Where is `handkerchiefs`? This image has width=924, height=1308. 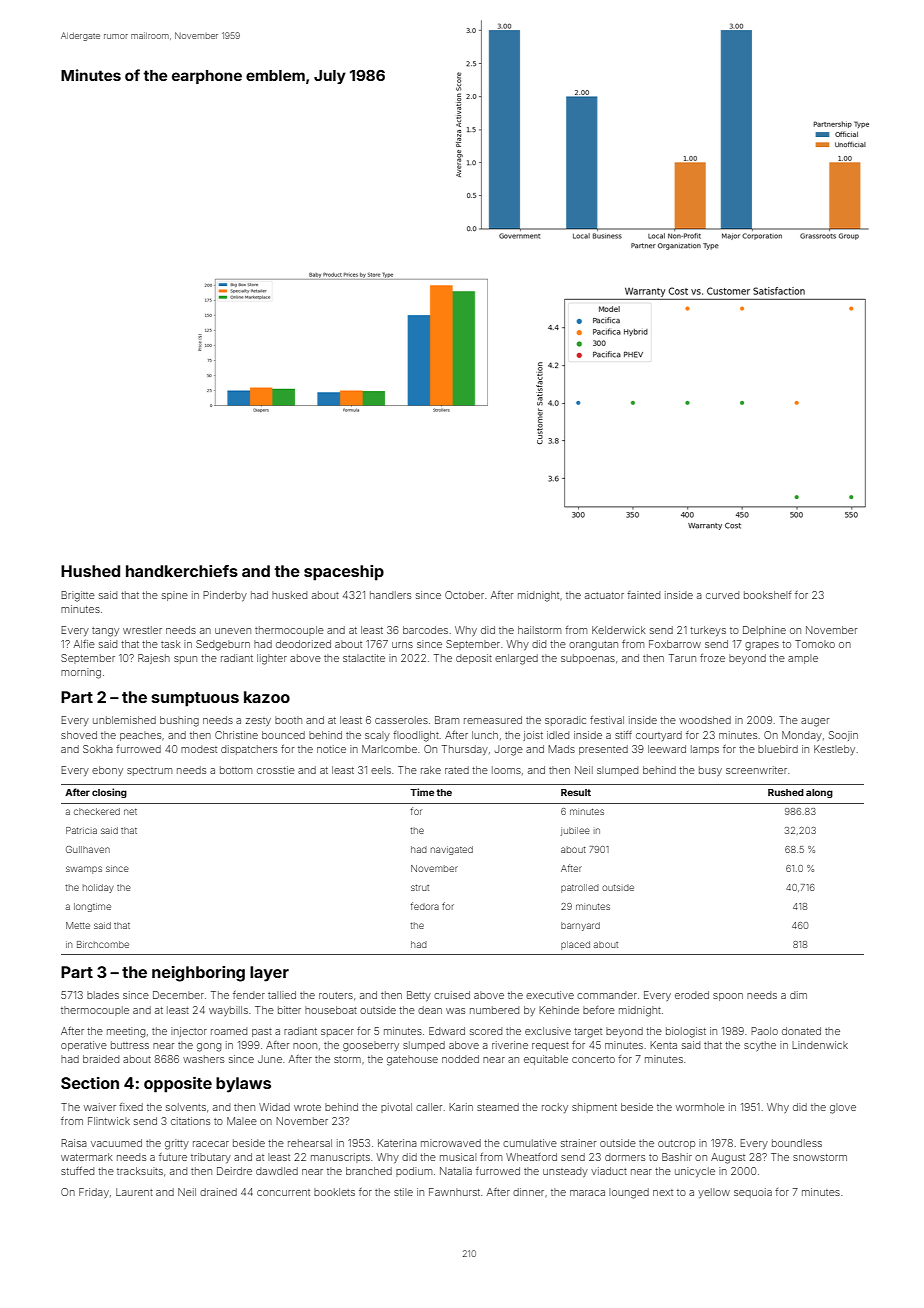
handkerchiefs is located at coordinates (182, 571).
